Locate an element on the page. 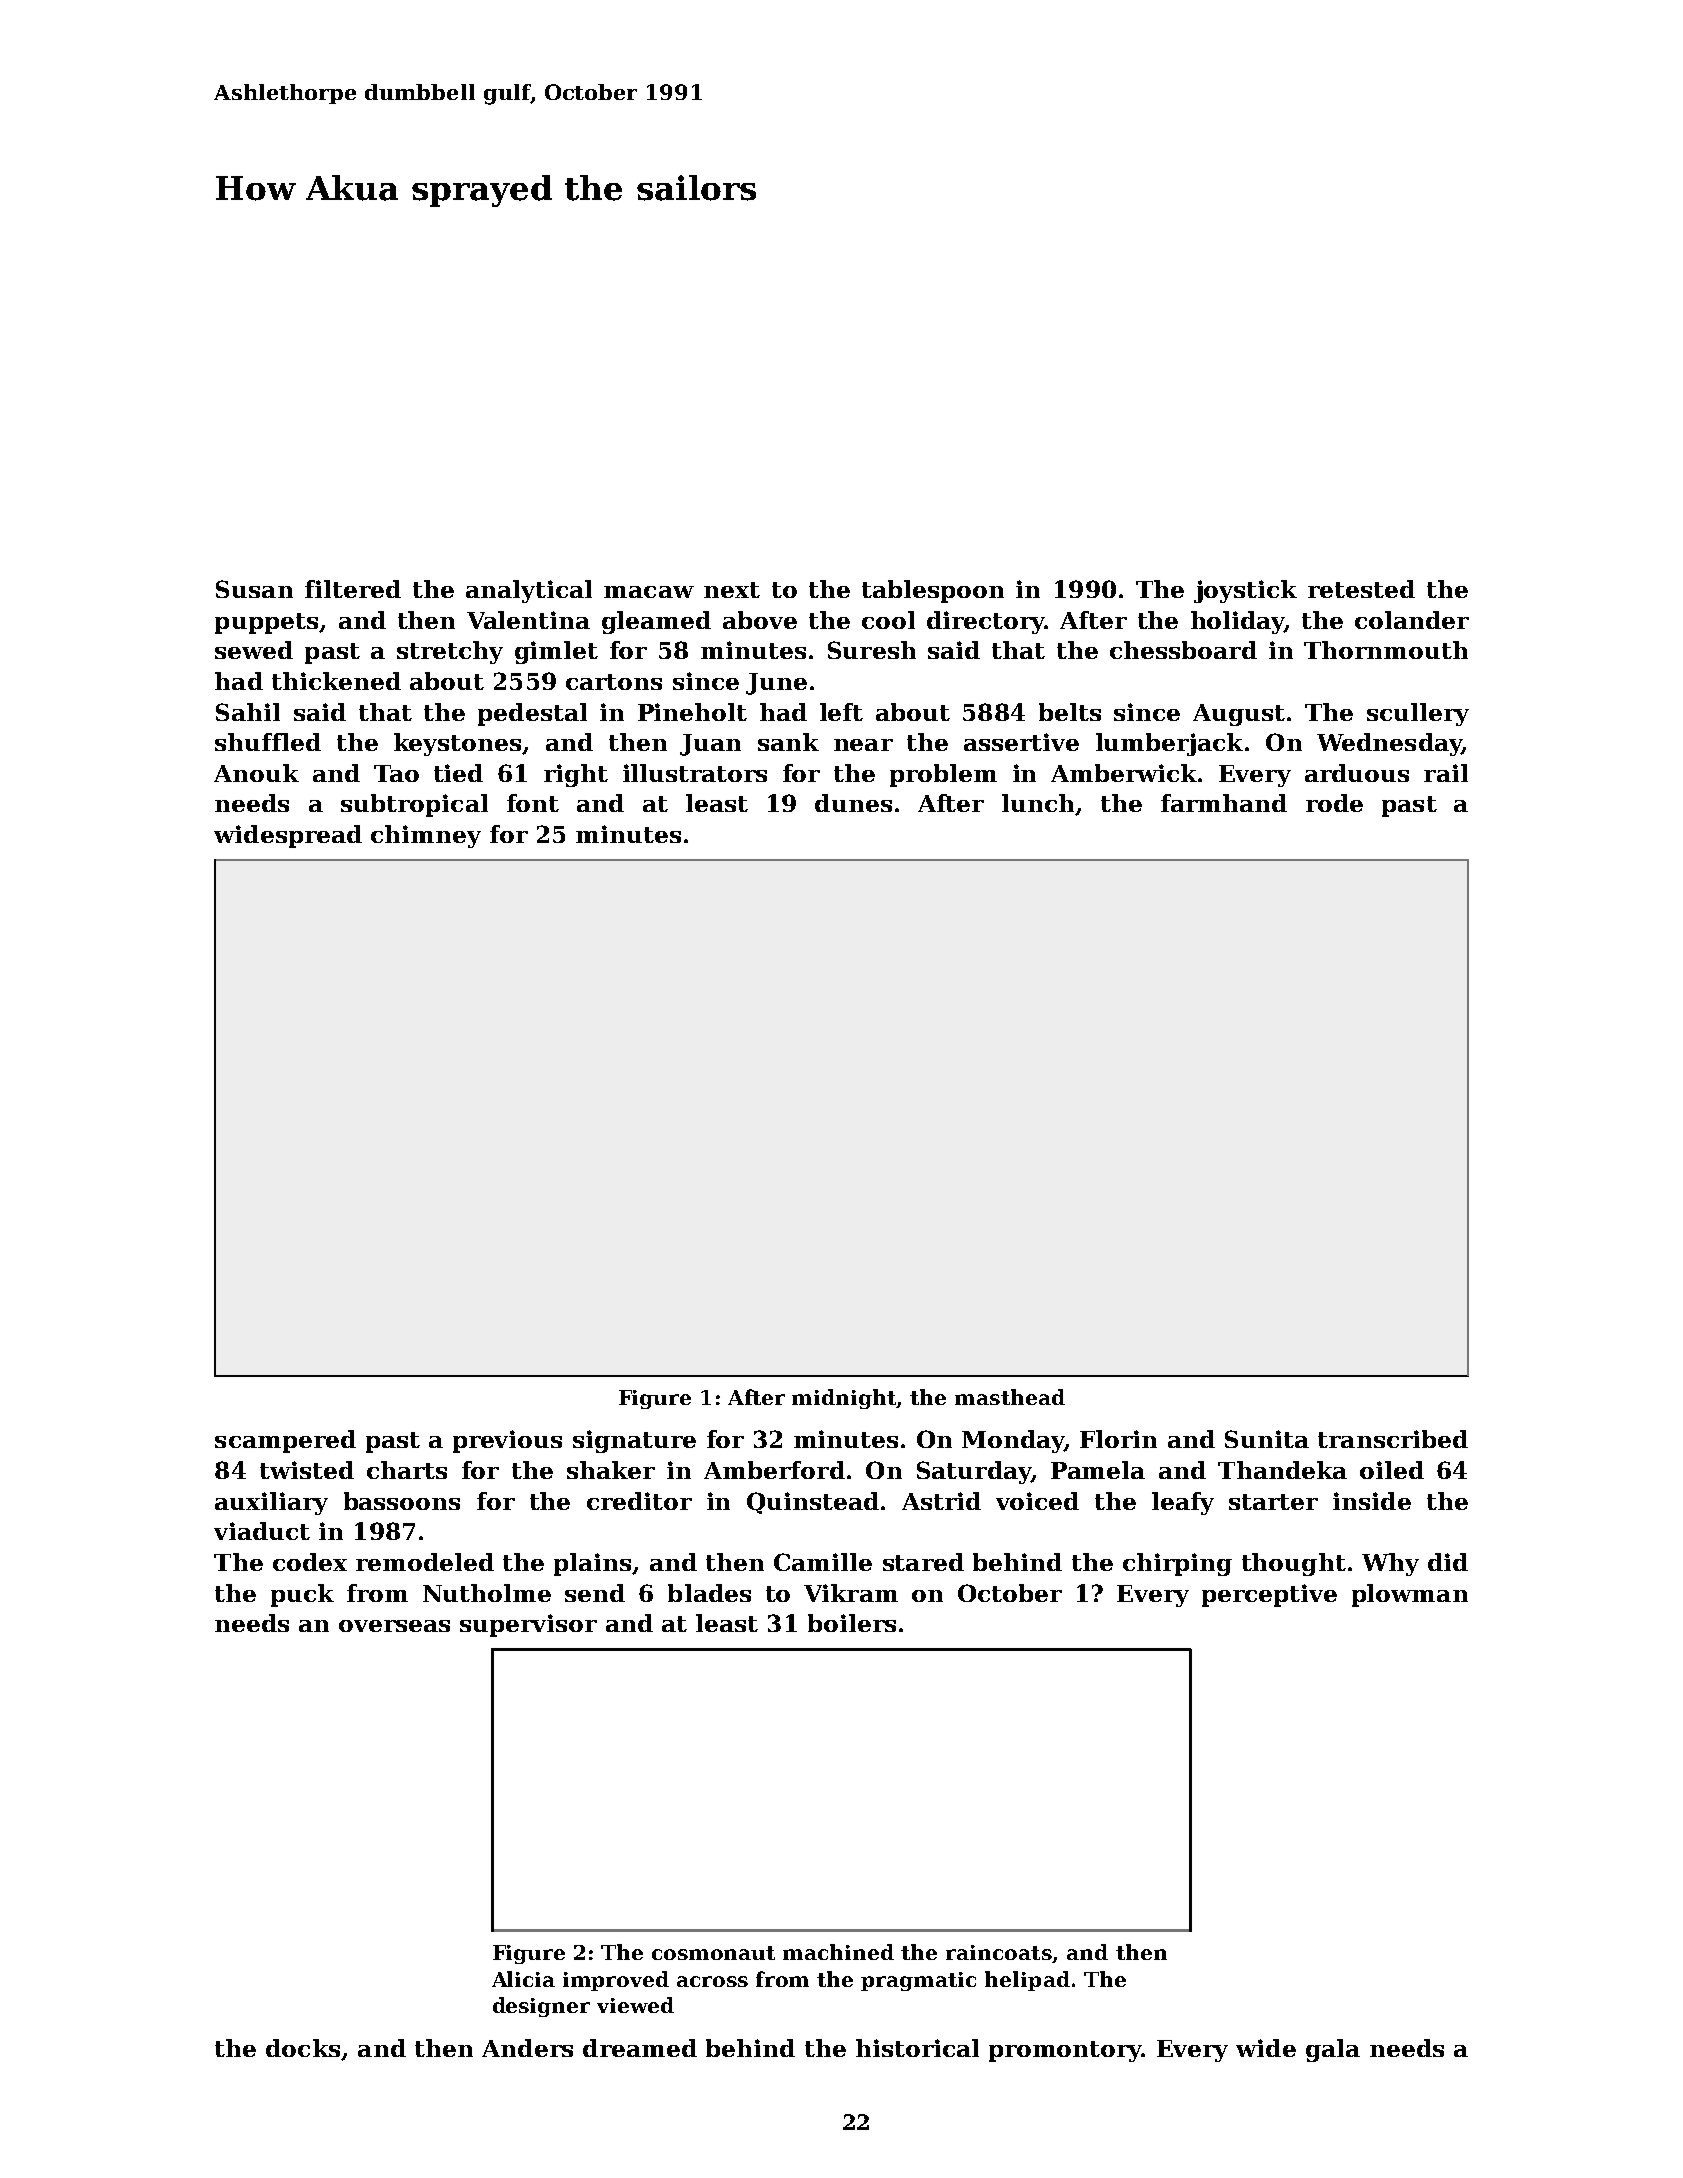 Image resolution: width=1683 pixels, height=2178 pixels. rode is located at coordinates (1334, 803).
